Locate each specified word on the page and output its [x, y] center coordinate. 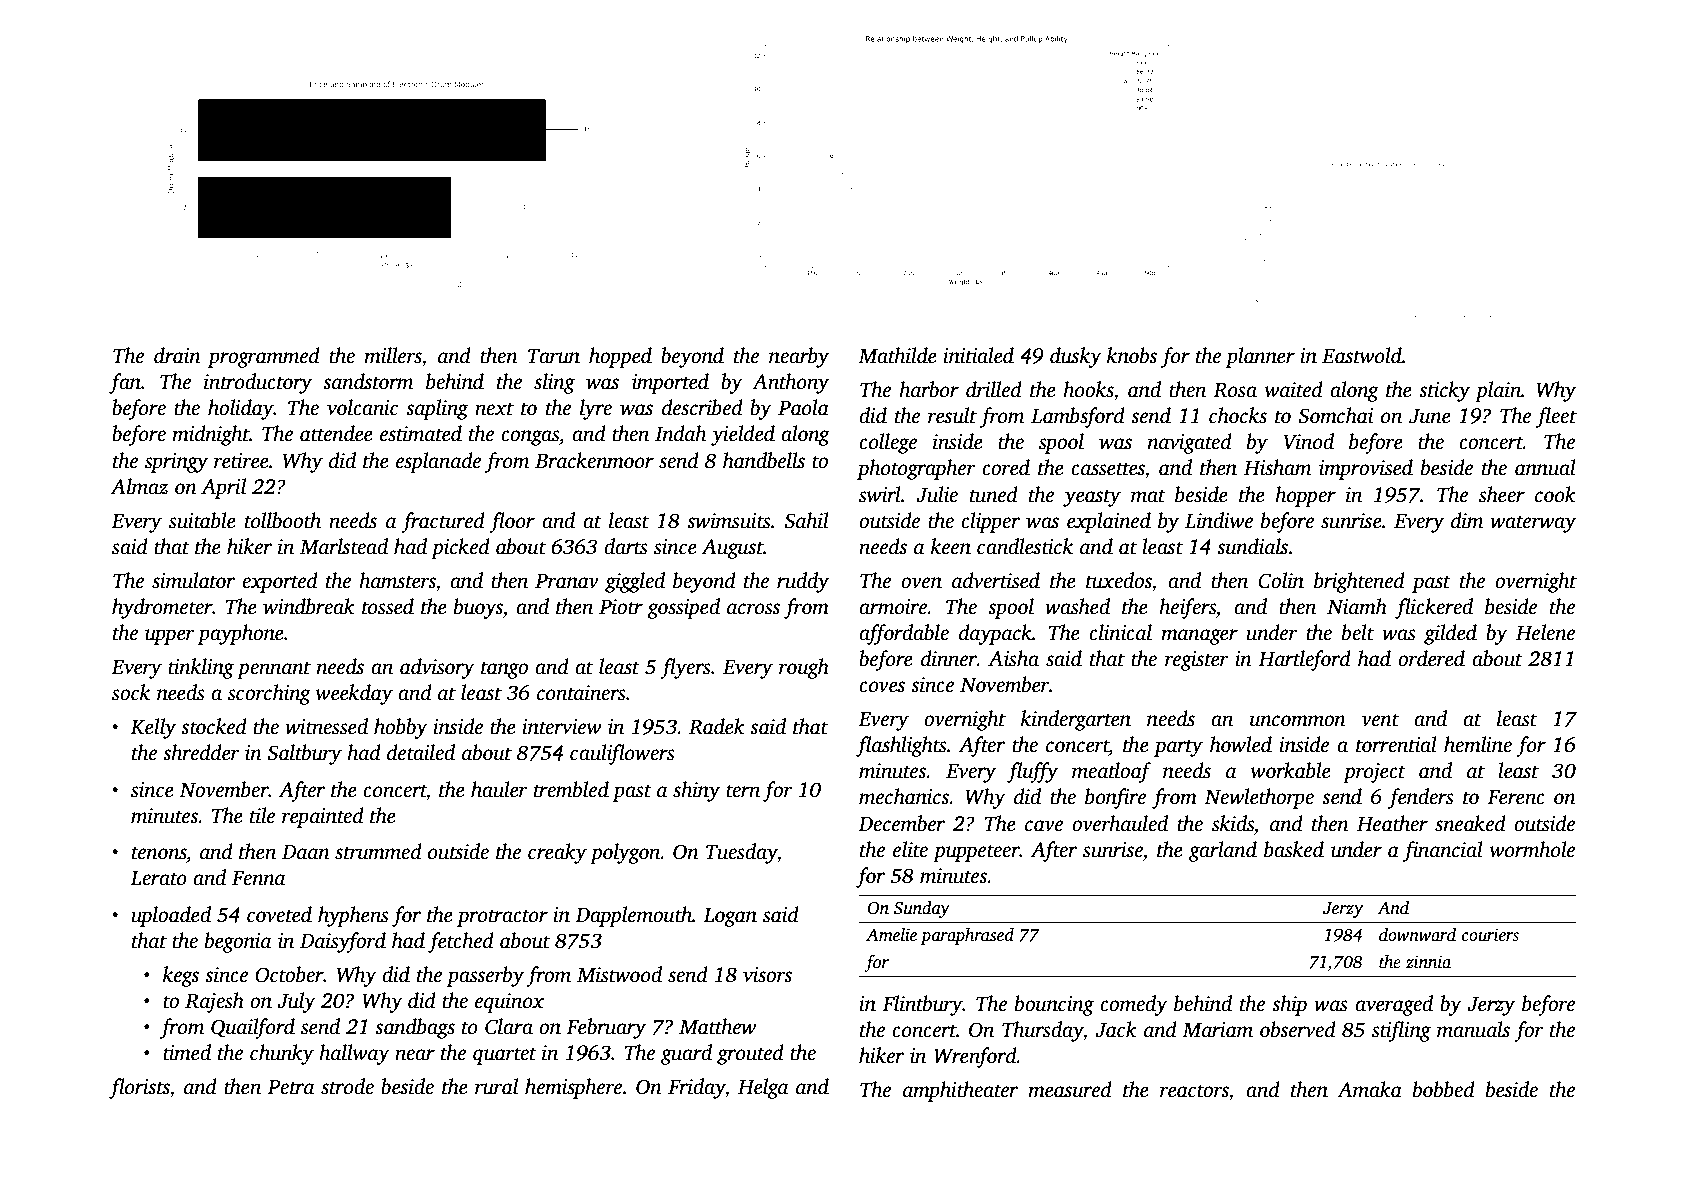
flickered [1434, 608]
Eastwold [1362, 355]
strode [347, 1086]
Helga [763, 1088]
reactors [1194, 1091]
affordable [904, 634]
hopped [620, 357]
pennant [274, 670]
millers [393, 355]
